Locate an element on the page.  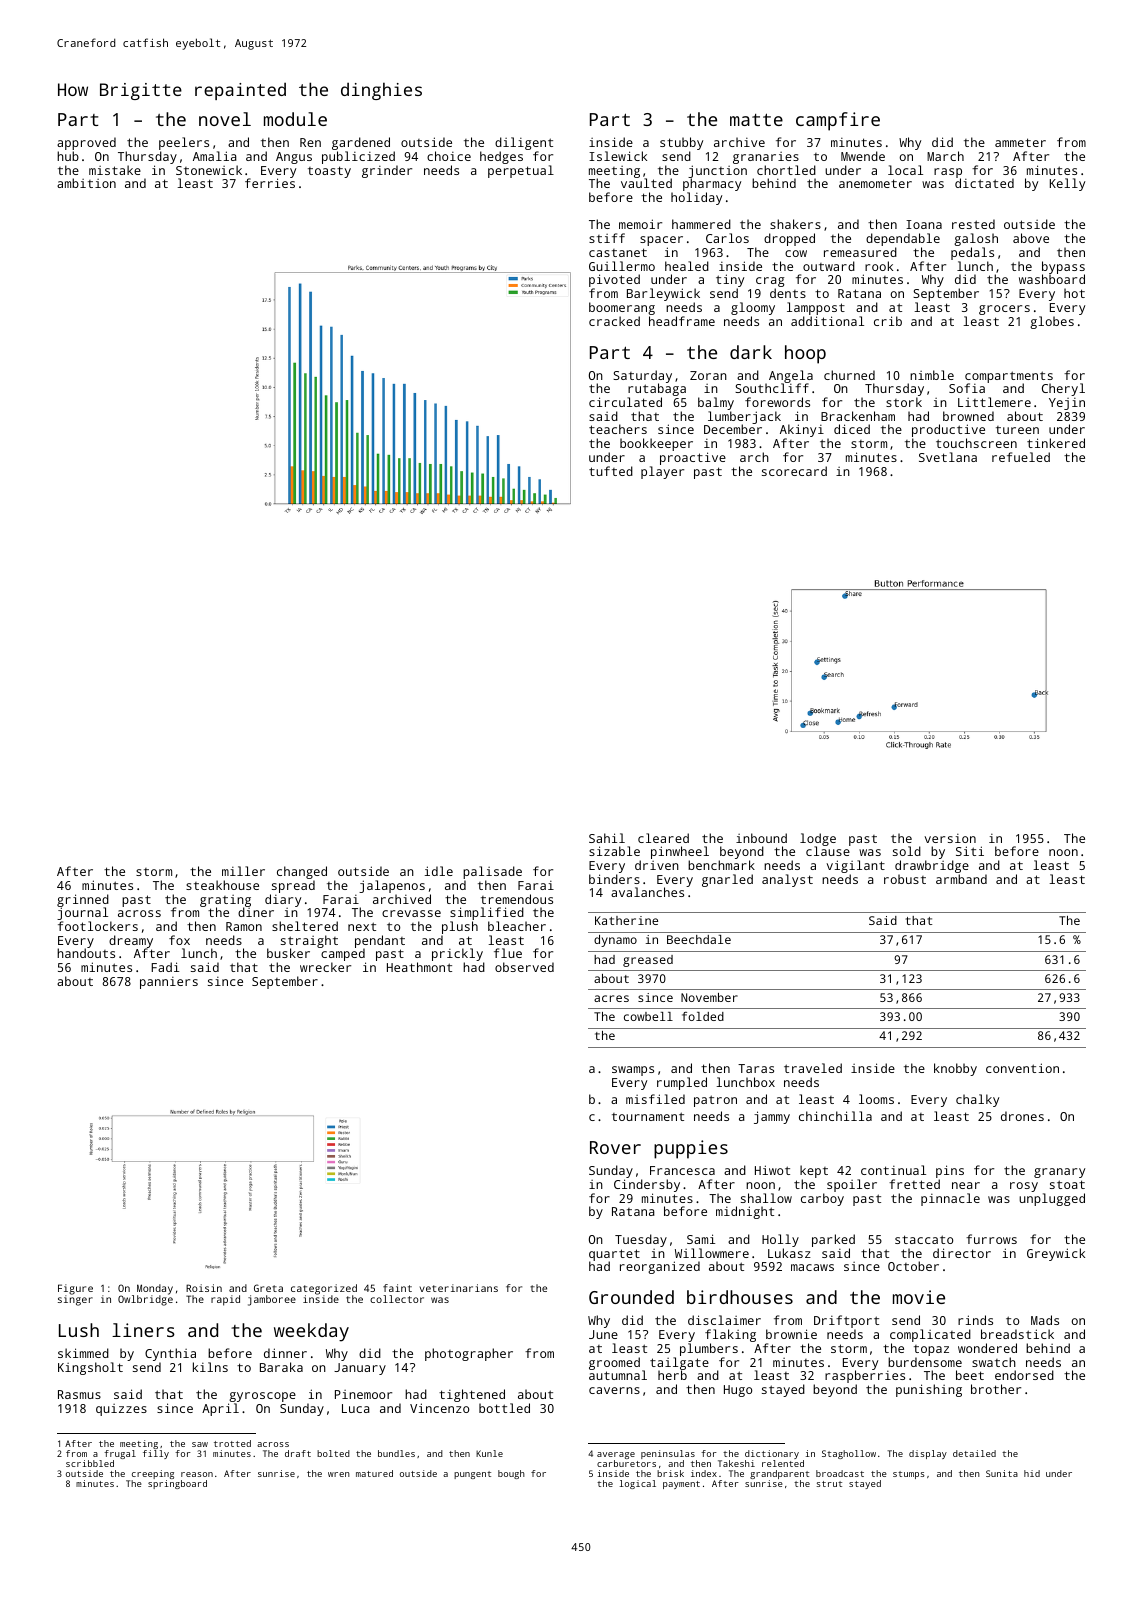
acres is located at coordinates (611, 998).
